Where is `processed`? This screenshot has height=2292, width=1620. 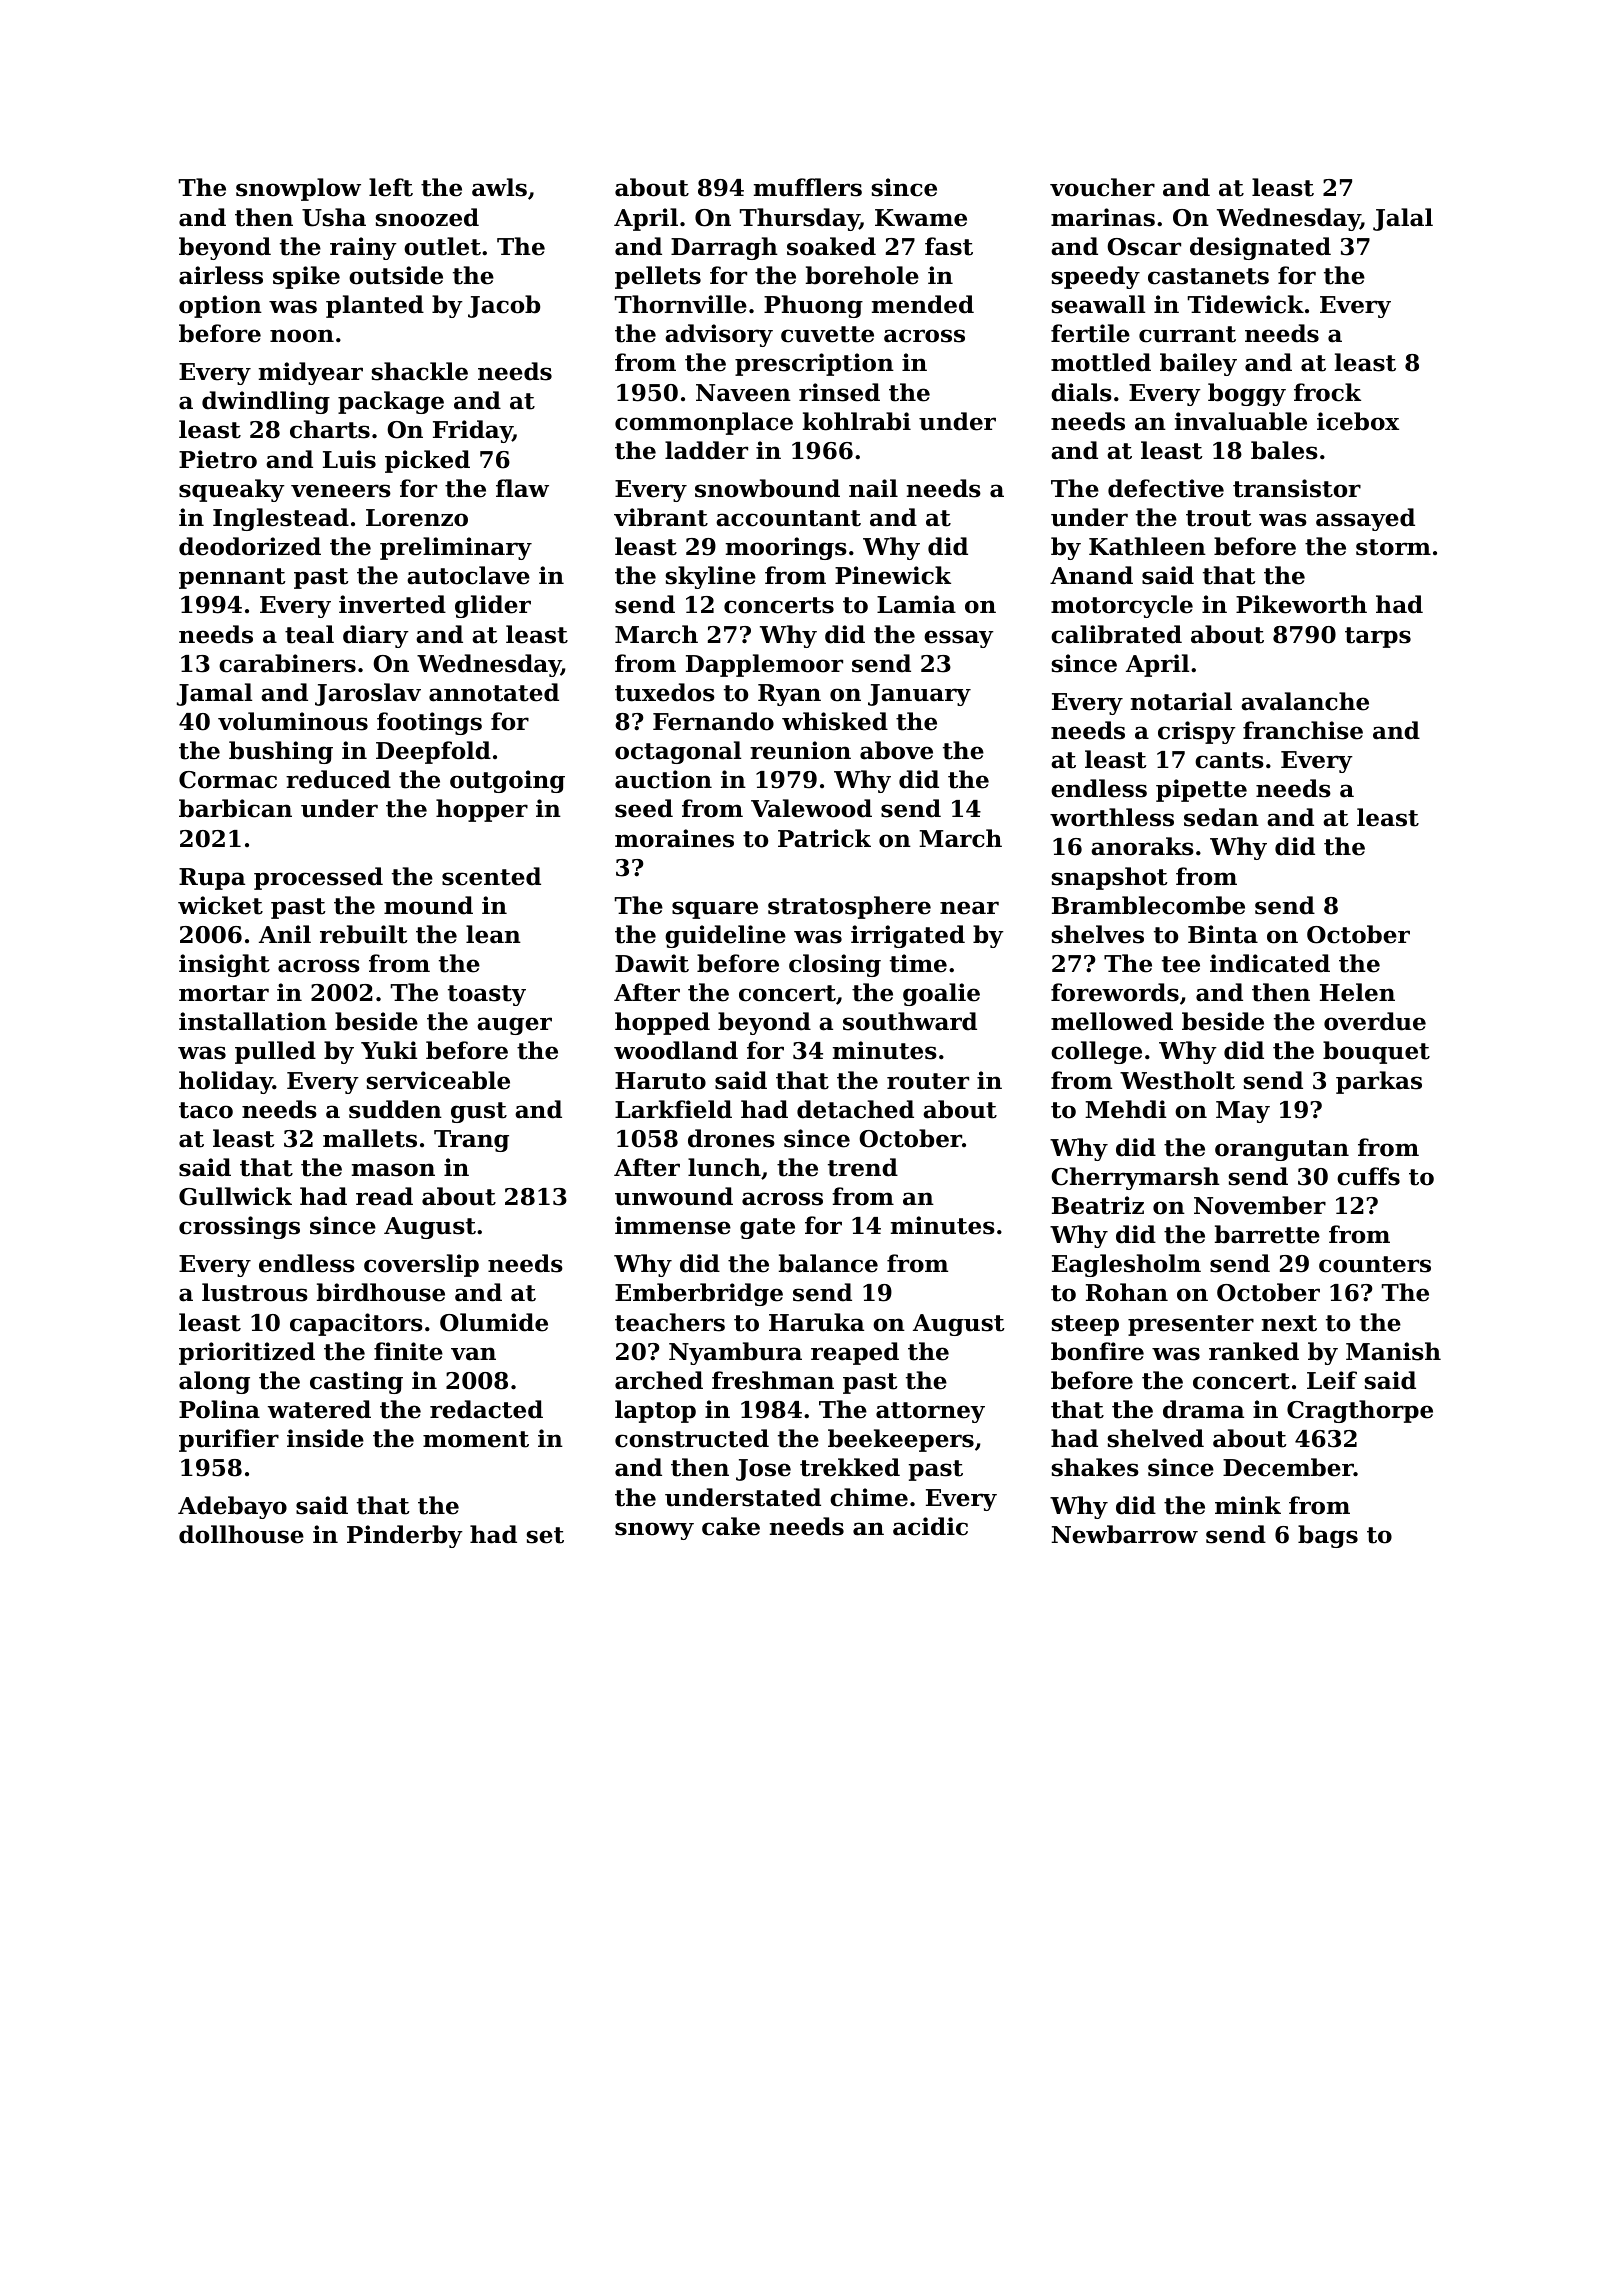 processed is located at coordinates (318, 878).
